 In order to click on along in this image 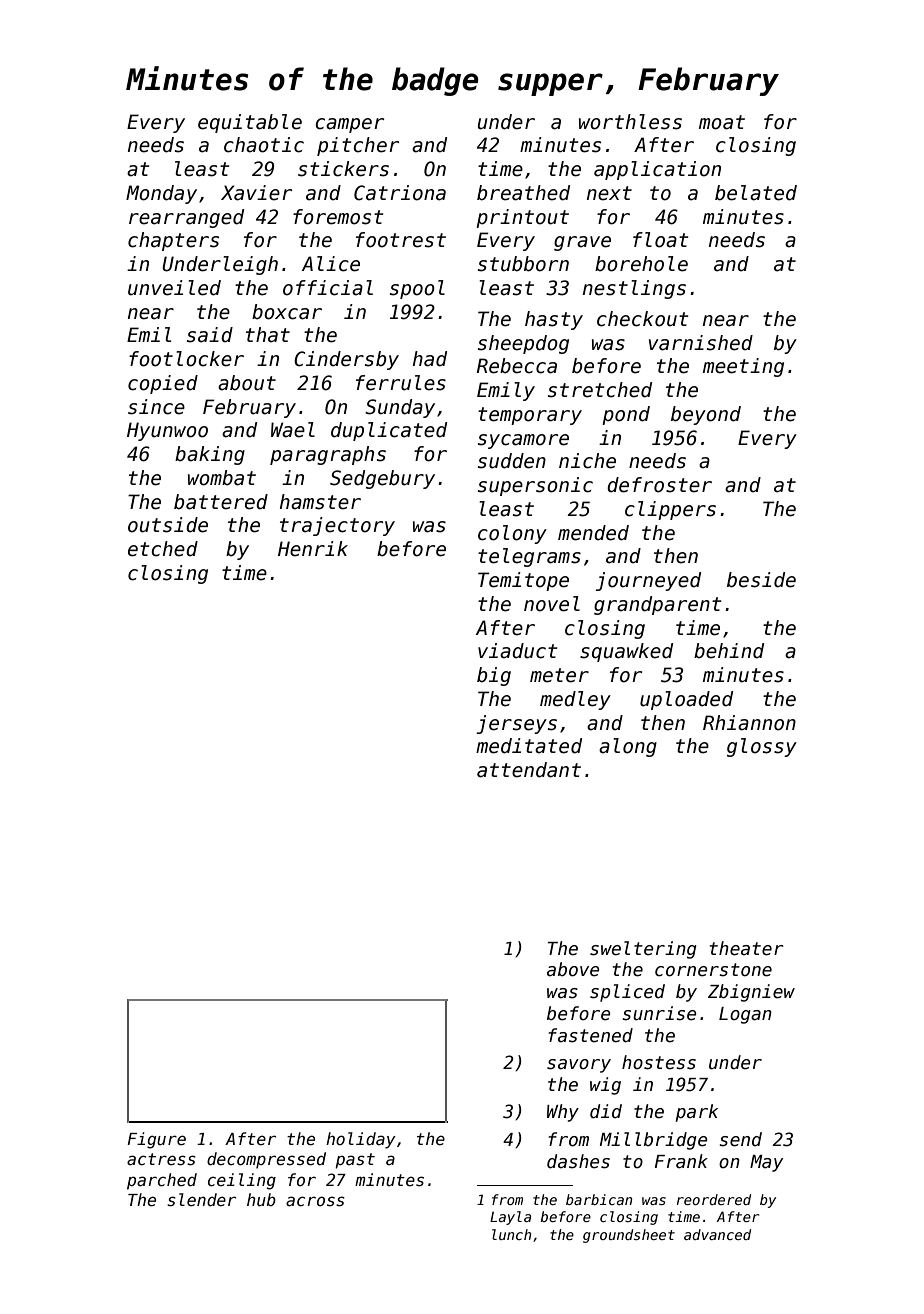, I will do `click(628, 747)`.
